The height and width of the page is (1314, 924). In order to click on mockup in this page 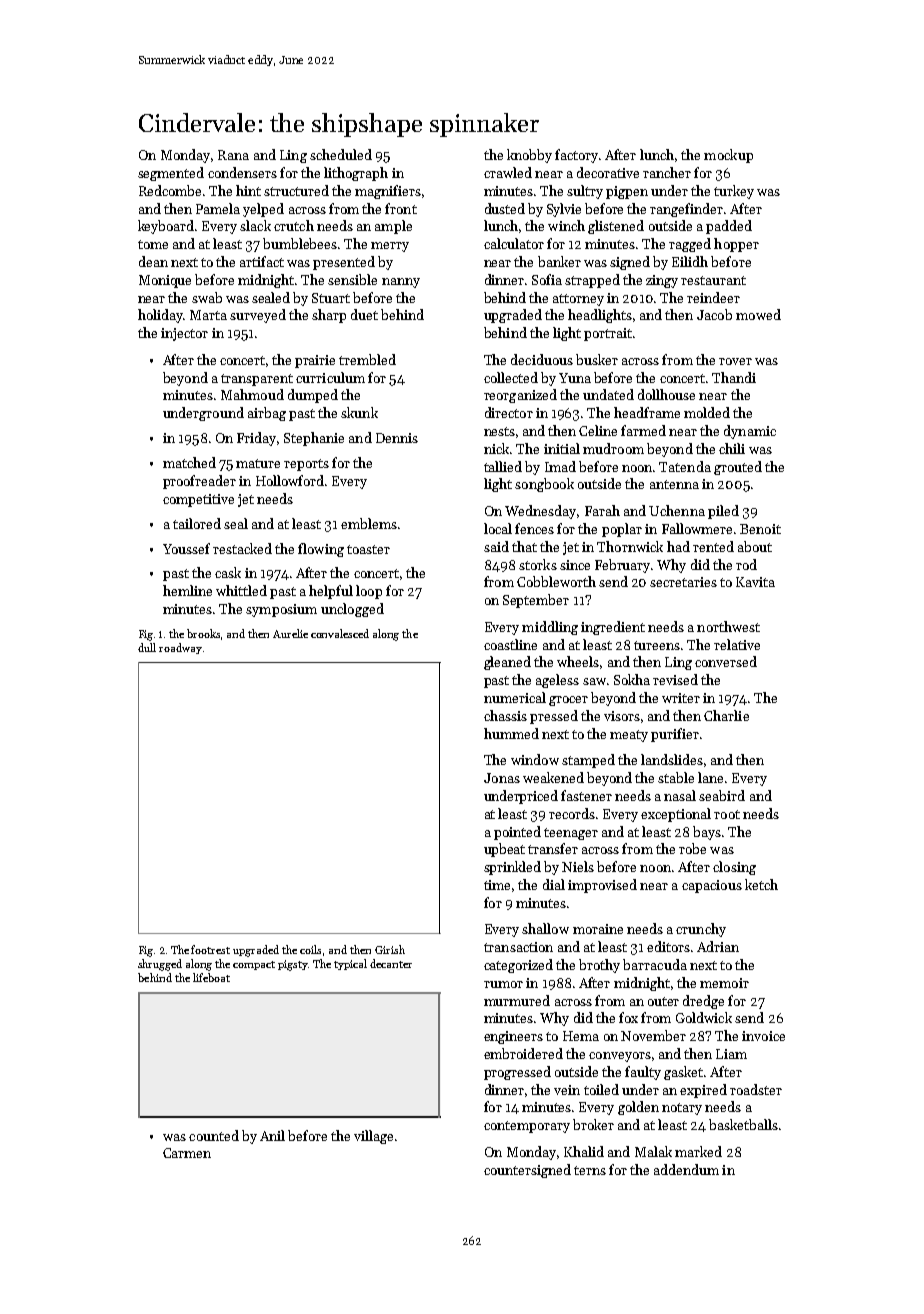, I will do `click(728, 156)`.
